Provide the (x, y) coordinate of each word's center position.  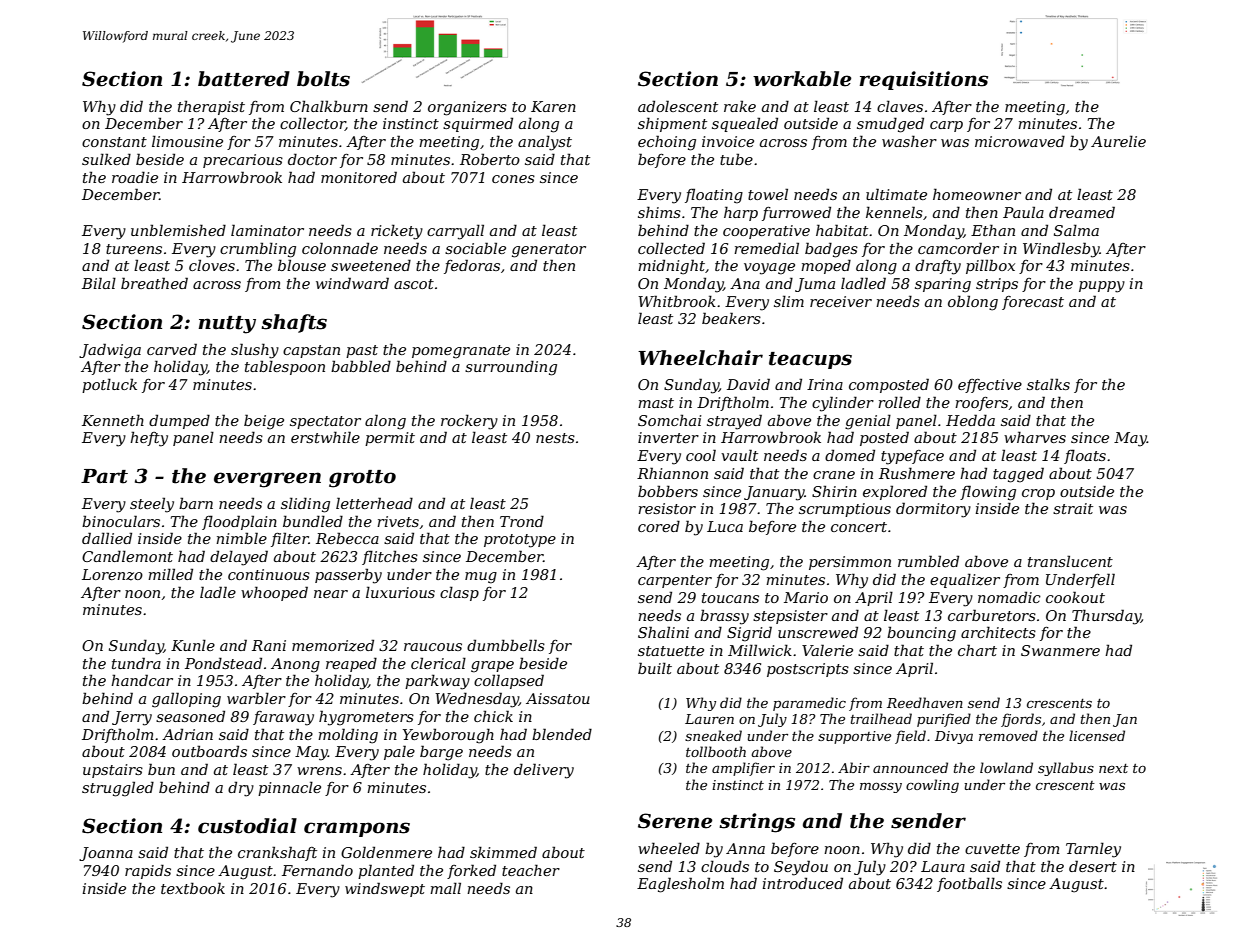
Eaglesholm (680, 885)
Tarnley (1093, 850)
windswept (385, 889)
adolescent (678, 106)
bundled (313, 521)
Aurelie (1118, 141)
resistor (667, 508)
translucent (1070, 561)
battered (244, 79)
